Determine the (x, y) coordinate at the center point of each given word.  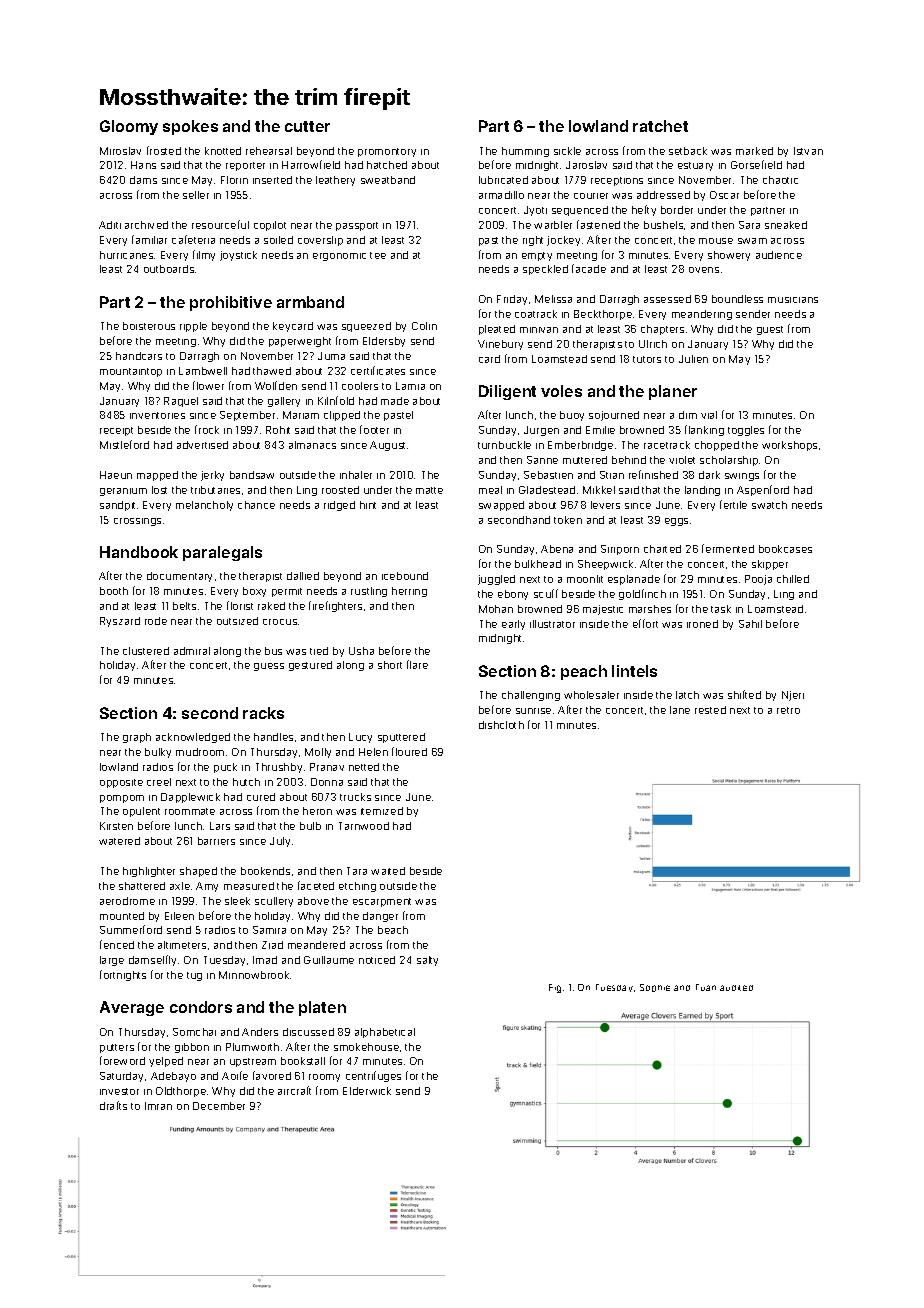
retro (788, 710)
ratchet (660, 126)
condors (201, 1007)
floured (409, 751)
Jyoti (535, 211)
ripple (193, 327)
